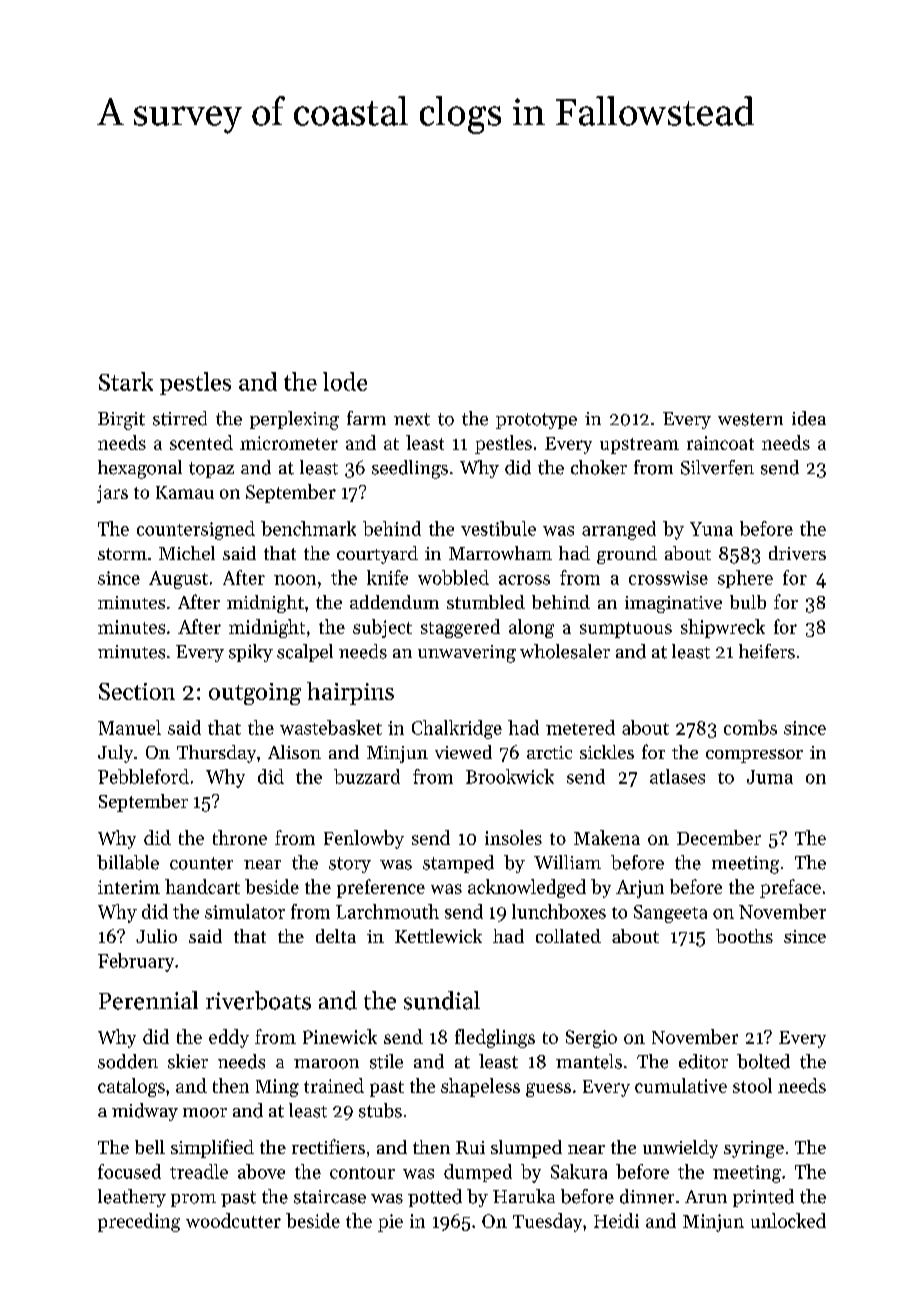  I want to click on Thursday, so click(216, 754).
